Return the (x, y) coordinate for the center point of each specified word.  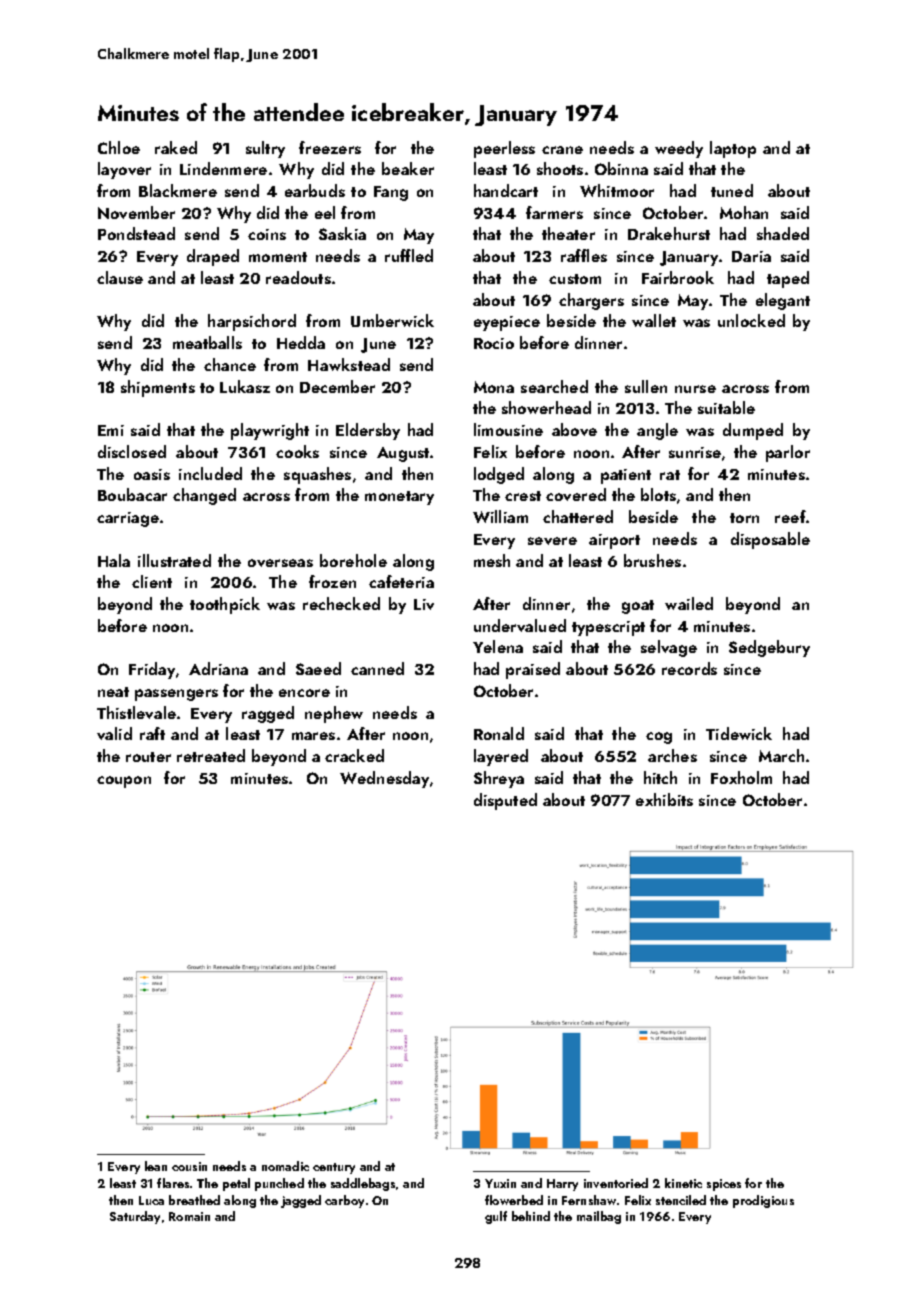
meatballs (207, 342)
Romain (189, 1216)
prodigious (763, 1201)
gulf (496, 1217)
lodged (499, 475)
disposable (770, 540)
